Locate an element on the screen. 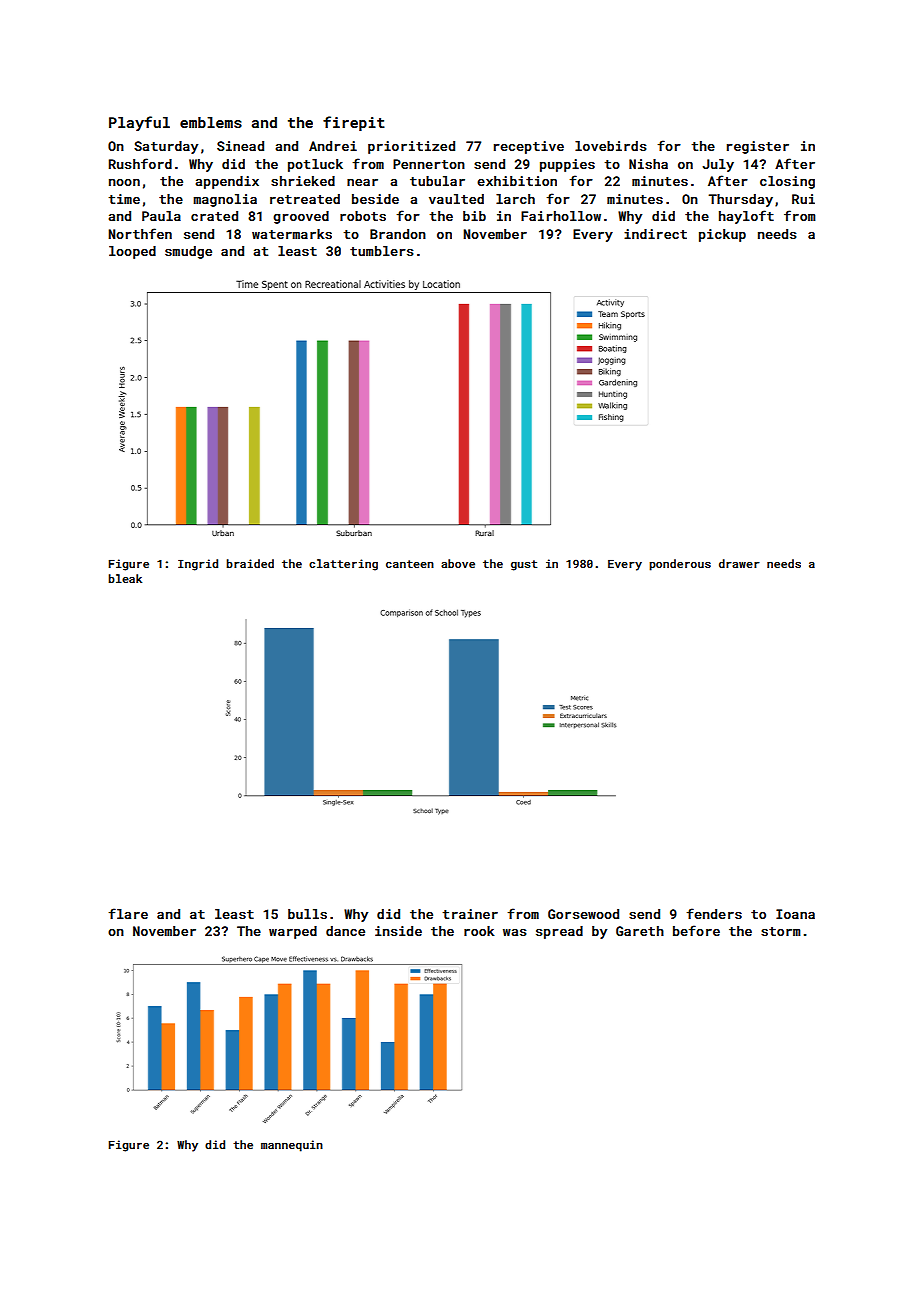 This screenshot has width=924, height=1314. above is located at coordinates (458, 563).
